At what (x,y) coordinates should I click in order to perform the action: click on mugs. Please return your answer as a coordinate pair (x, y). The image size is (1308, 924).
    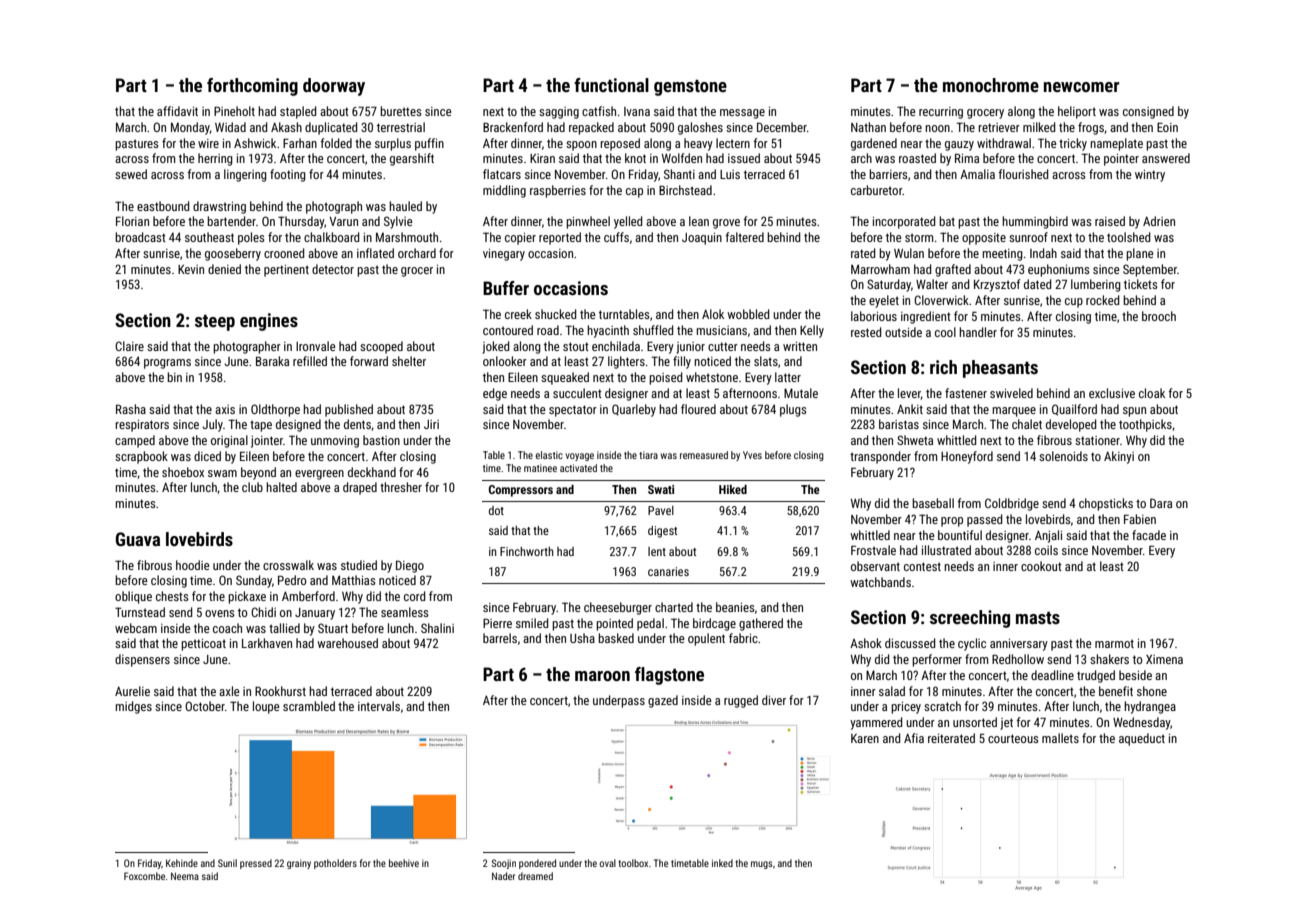
    Looking at the image, I should click on (762, 865).
